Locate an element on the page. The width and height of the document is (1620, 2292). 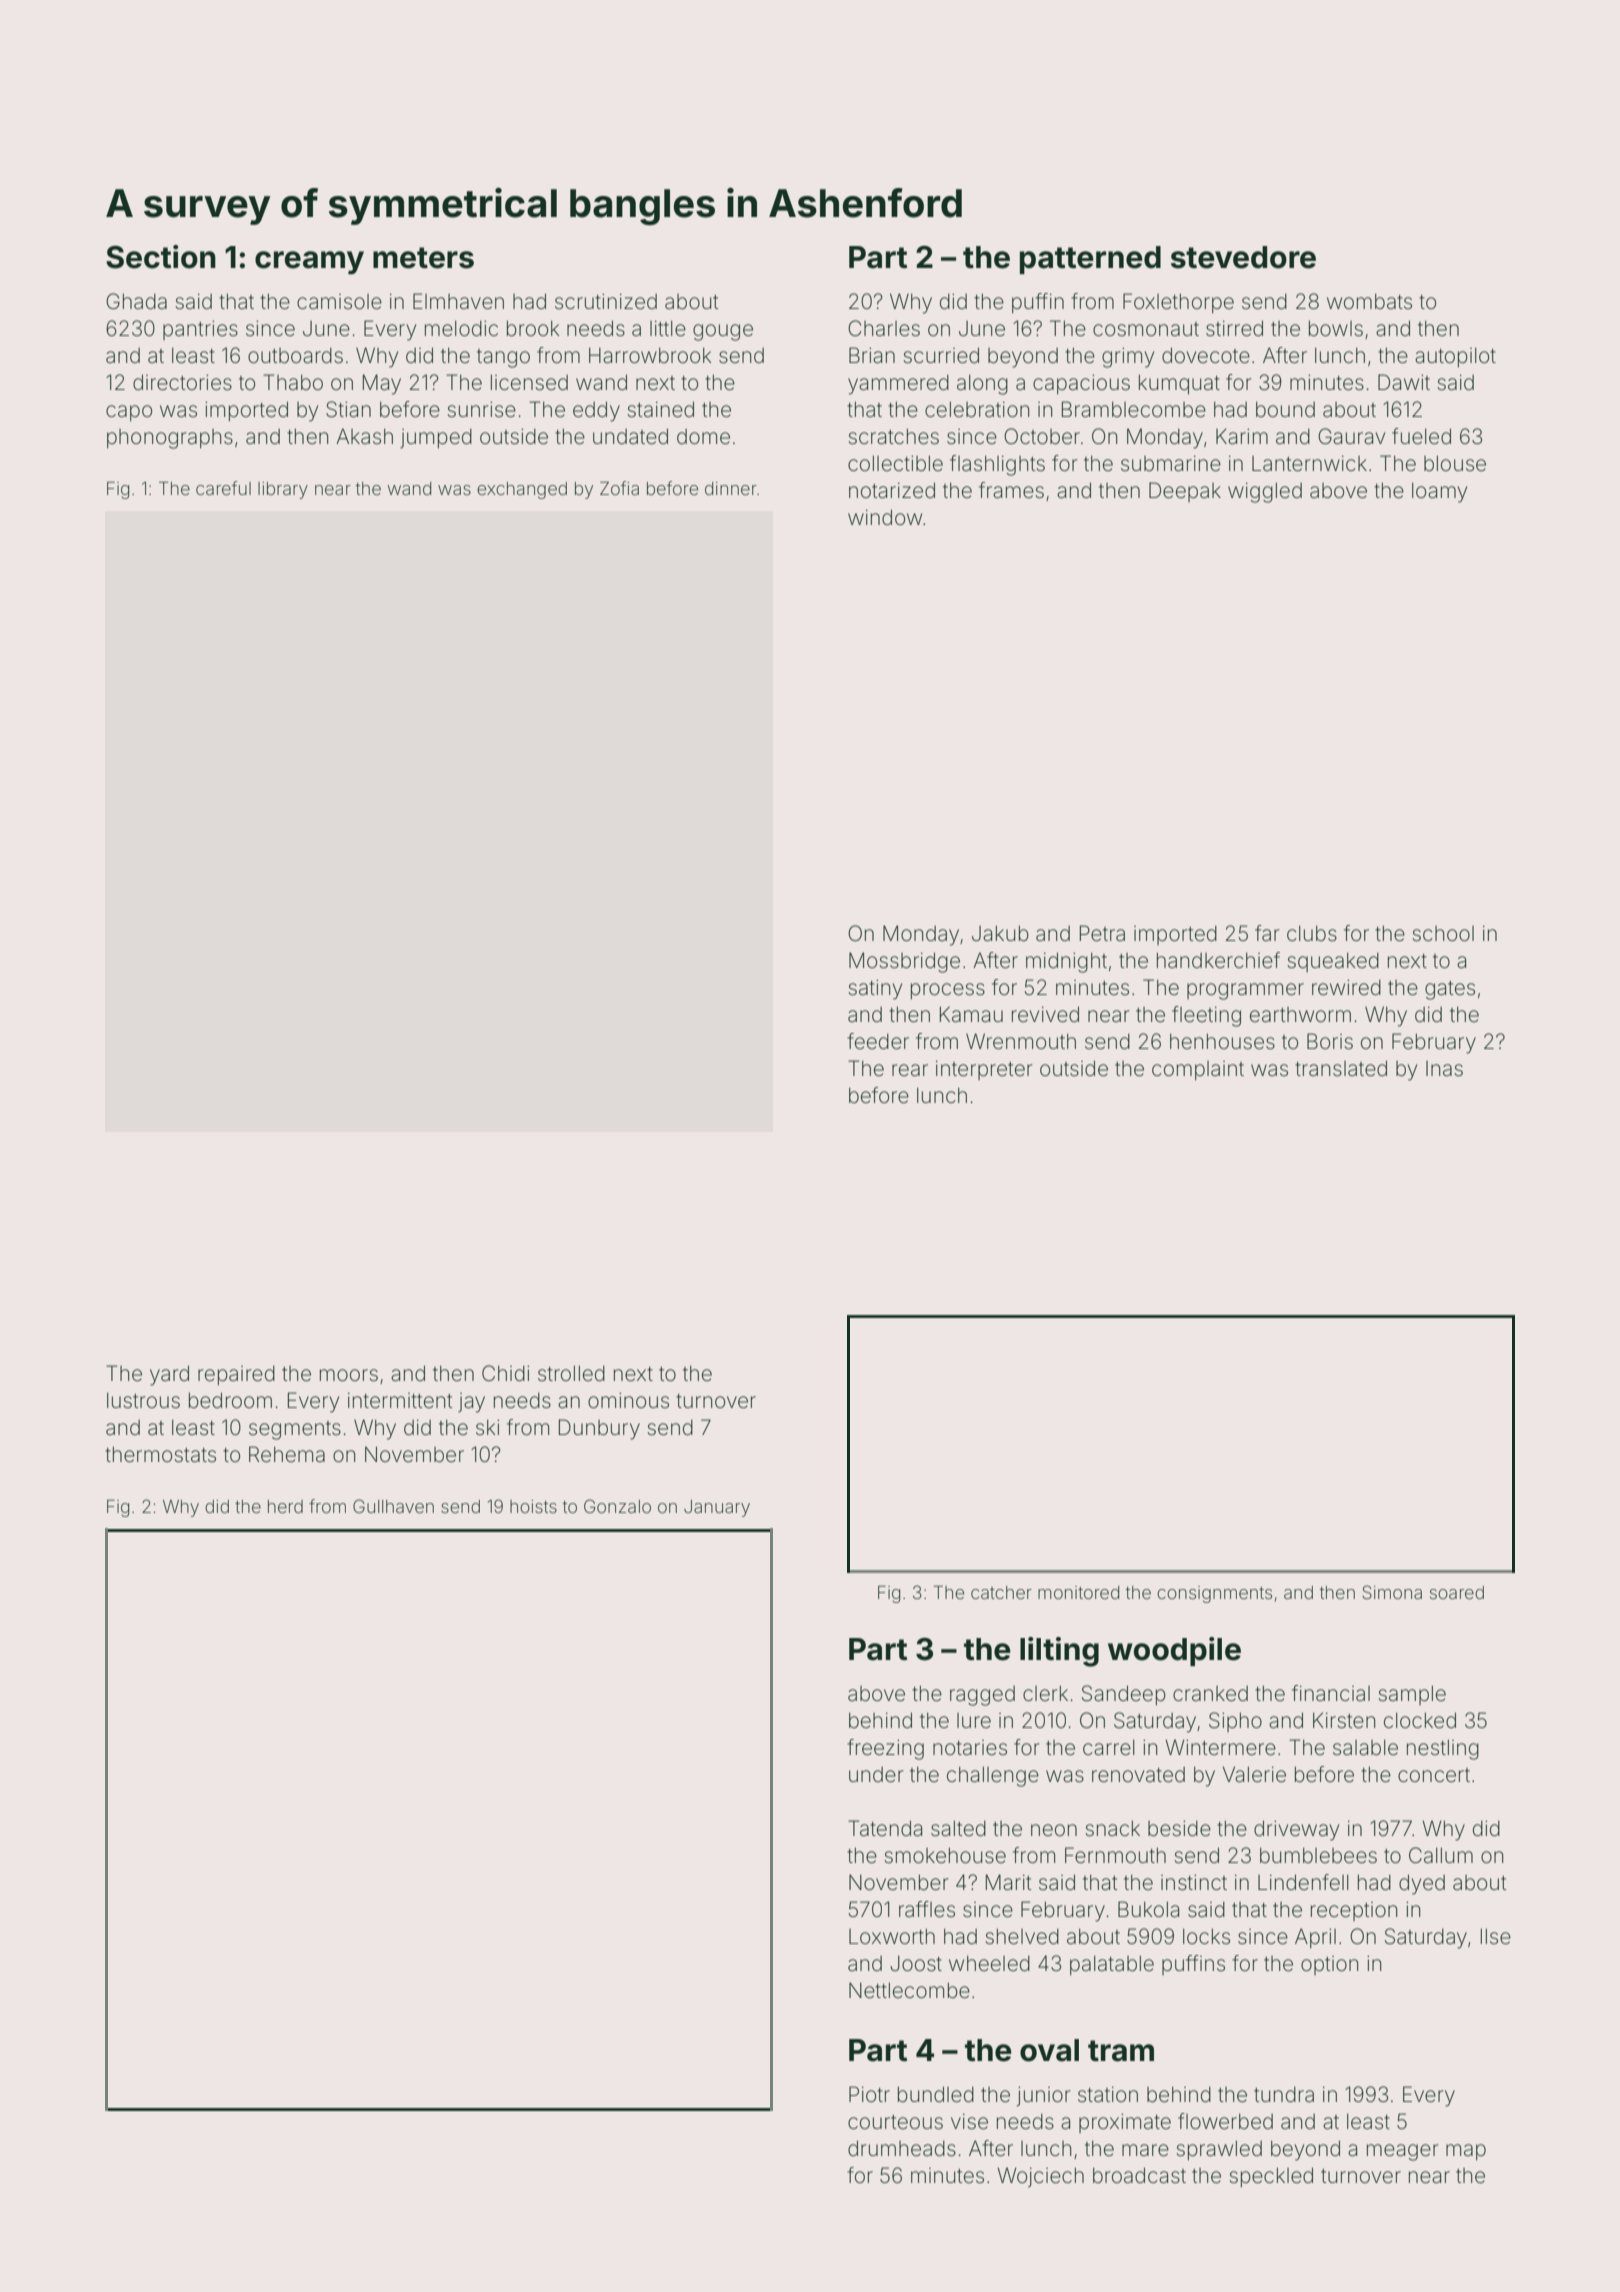
Wojciech is located at coordinates (1041, 2177).
